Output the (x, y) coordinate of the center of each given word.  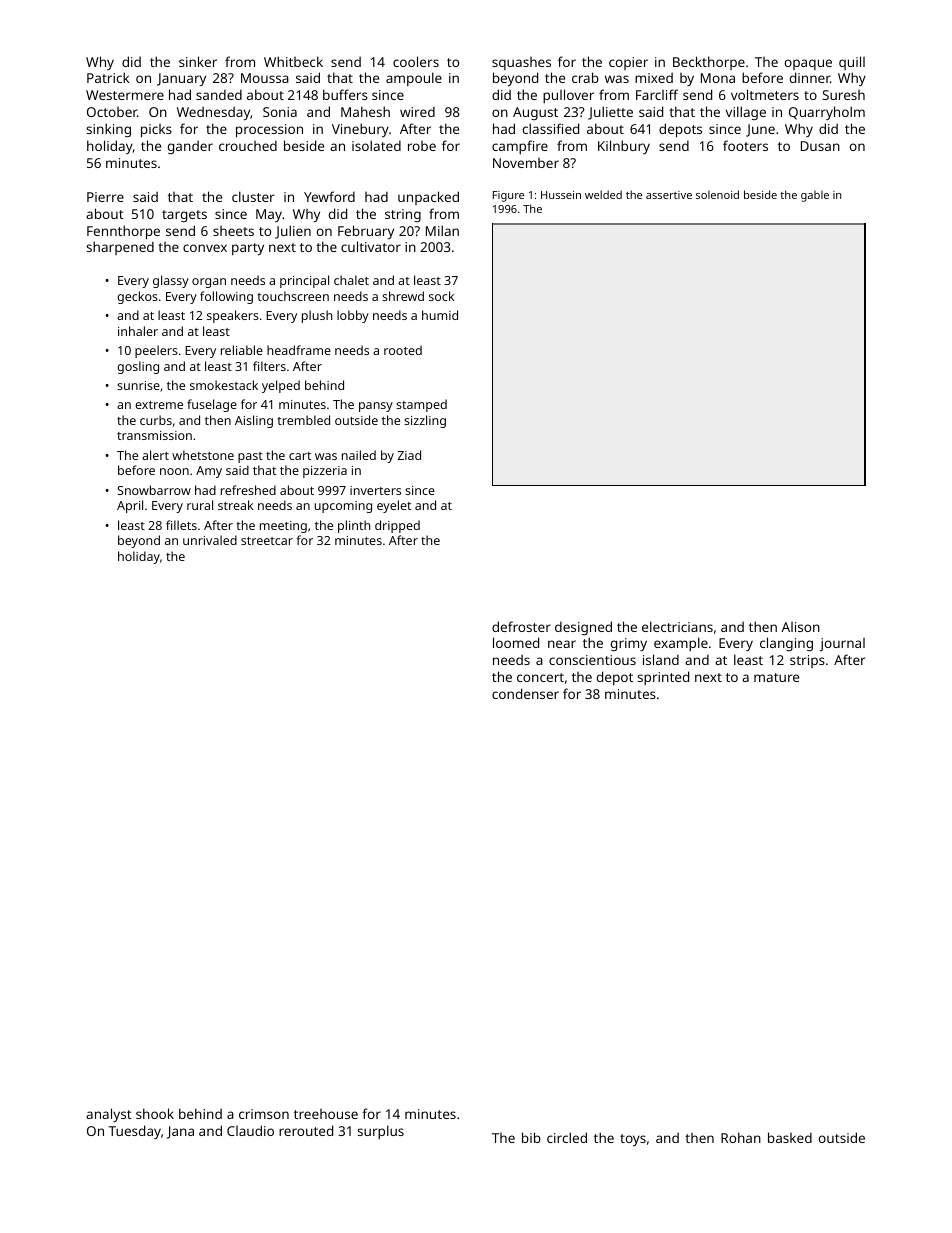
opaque (808, 64)
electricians (677, 626)
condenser (525, 693)
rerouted (306, 1130)
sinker (198, 61)
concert (540, 677)
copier (628, 63)
